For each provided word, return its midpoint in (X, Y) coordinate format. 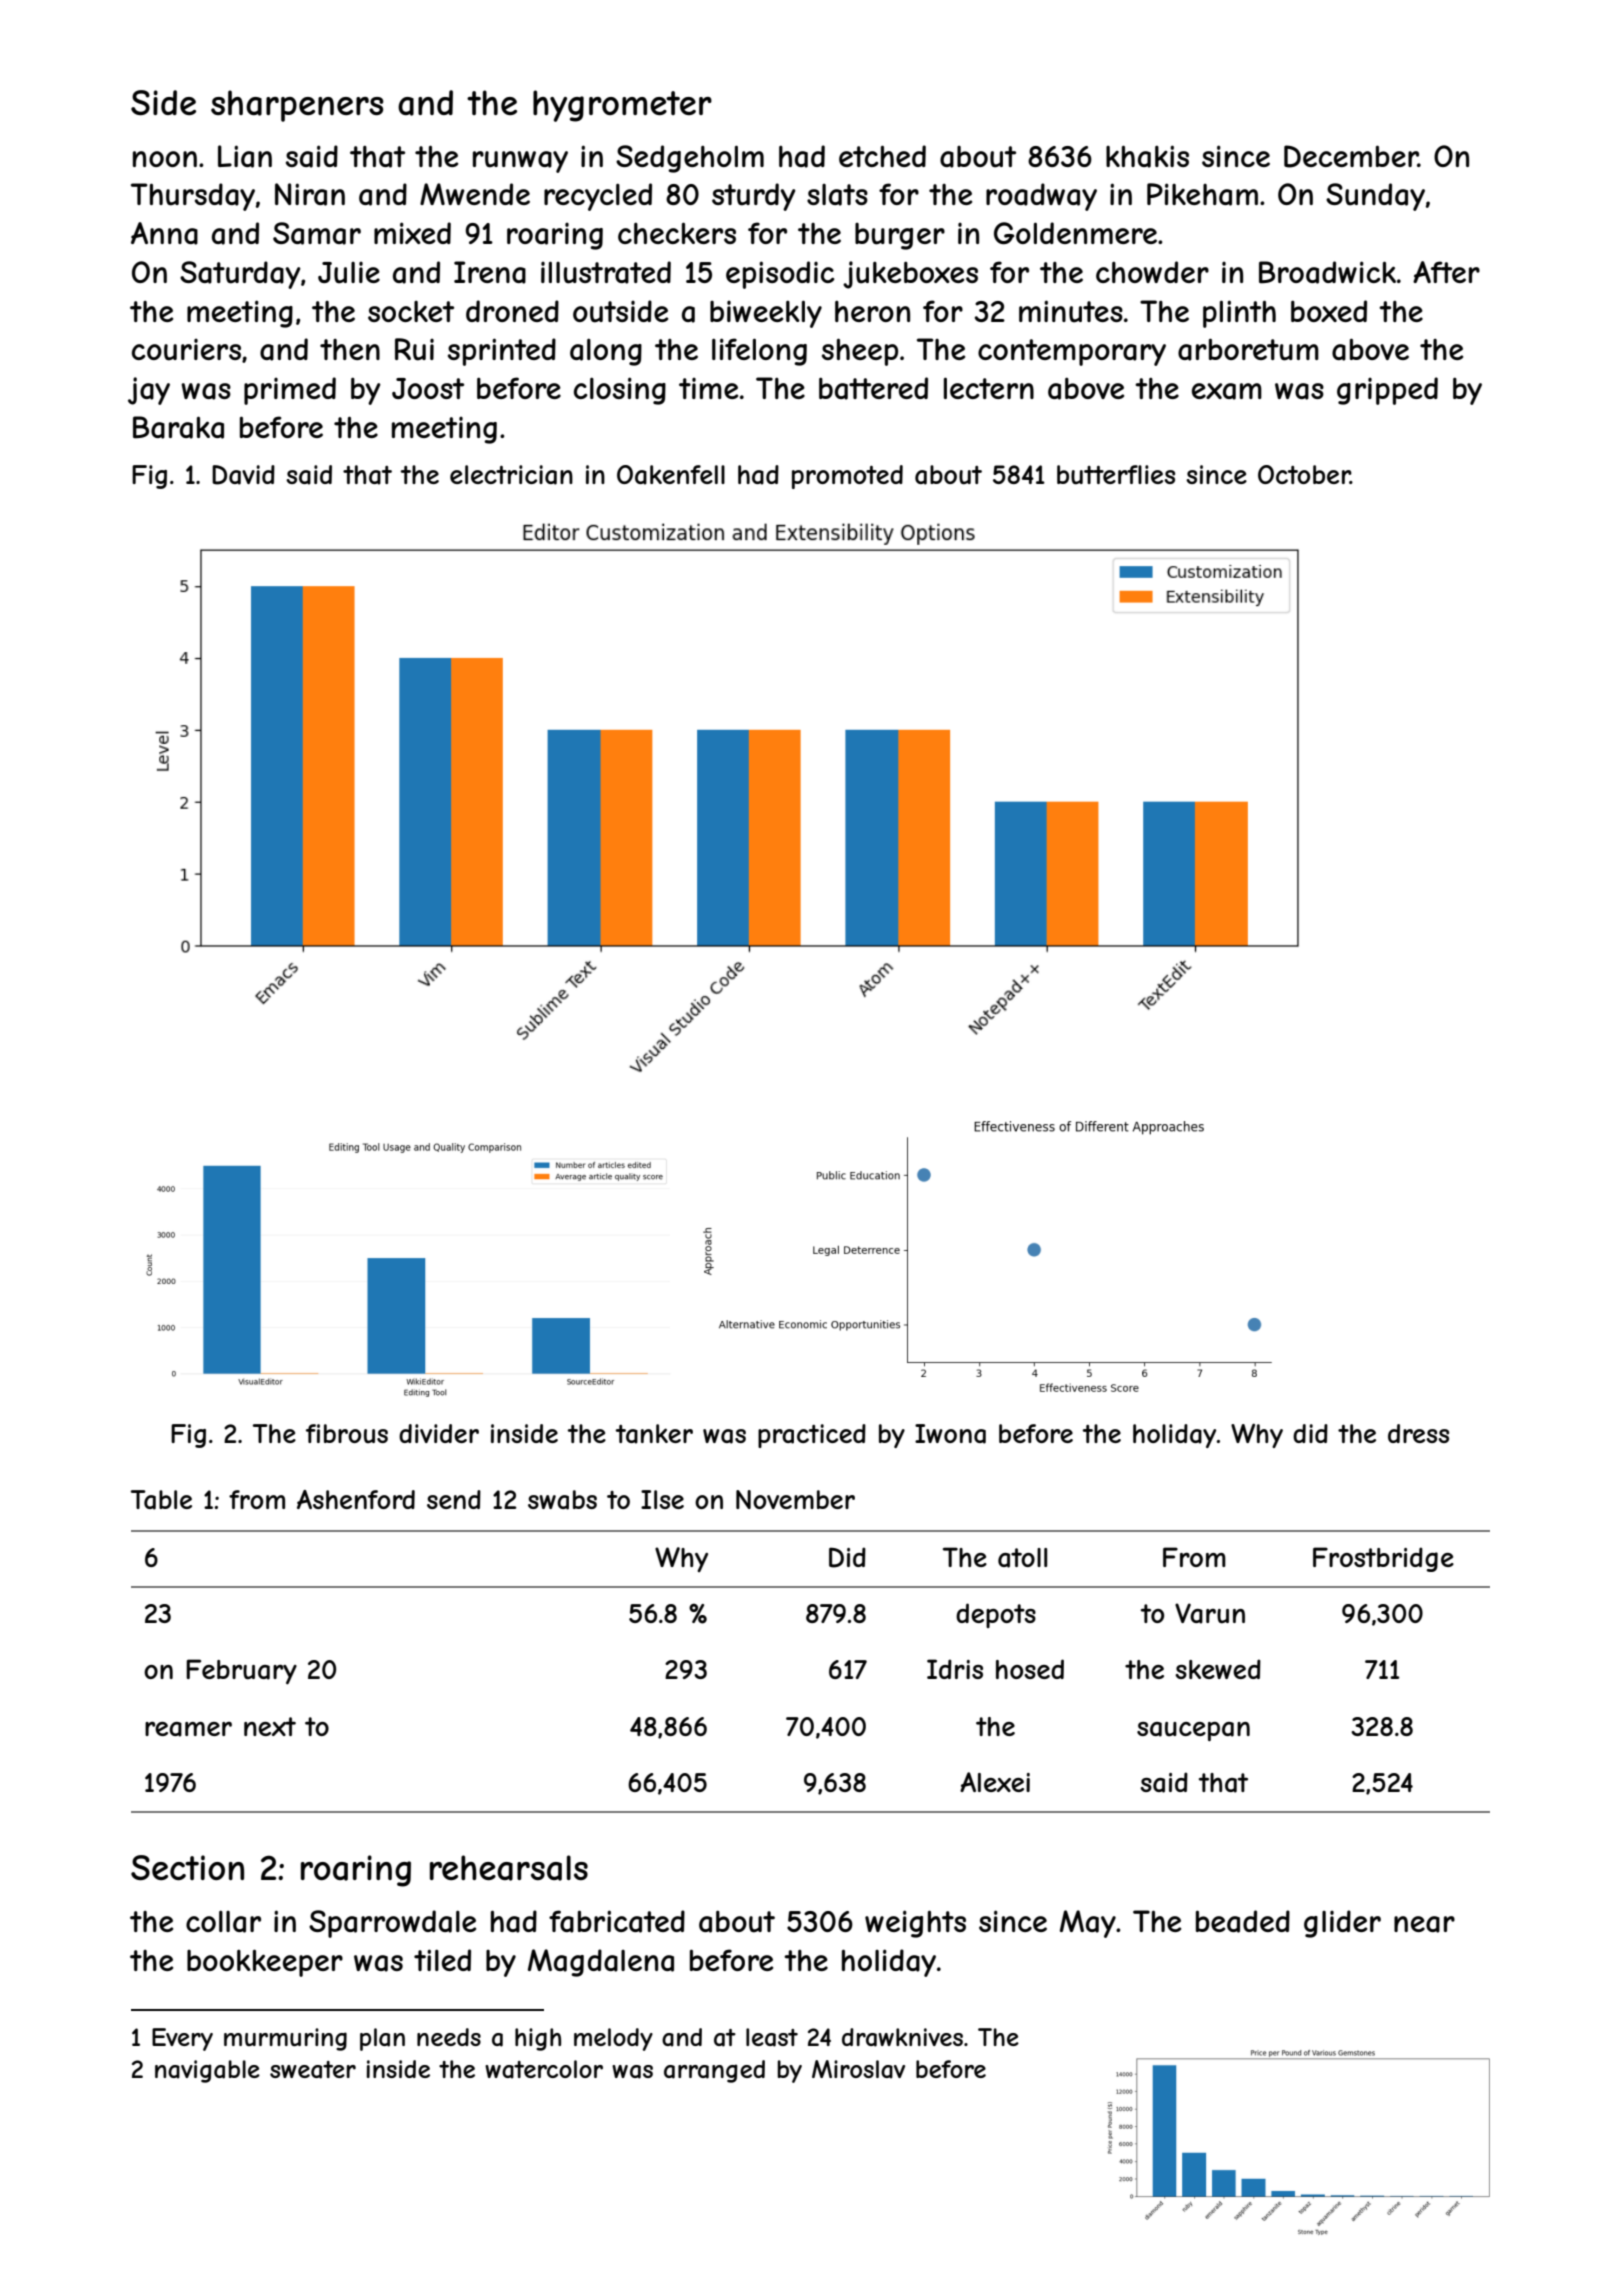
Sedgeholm (690, 159)
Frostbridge (1383, 1559)
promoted (847, 477)
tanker (654, 1434)
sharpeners (297, 106)
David (243, 475)
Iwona (950, 1434)
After (1446, 272)
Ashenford (356, 1499)
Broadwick (1327, 272)
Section (187, 1867)
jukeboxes (910, 275)
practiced (812, 1436)
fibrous (347, 1433)
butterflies (1116, 474)
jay (149, 391)
